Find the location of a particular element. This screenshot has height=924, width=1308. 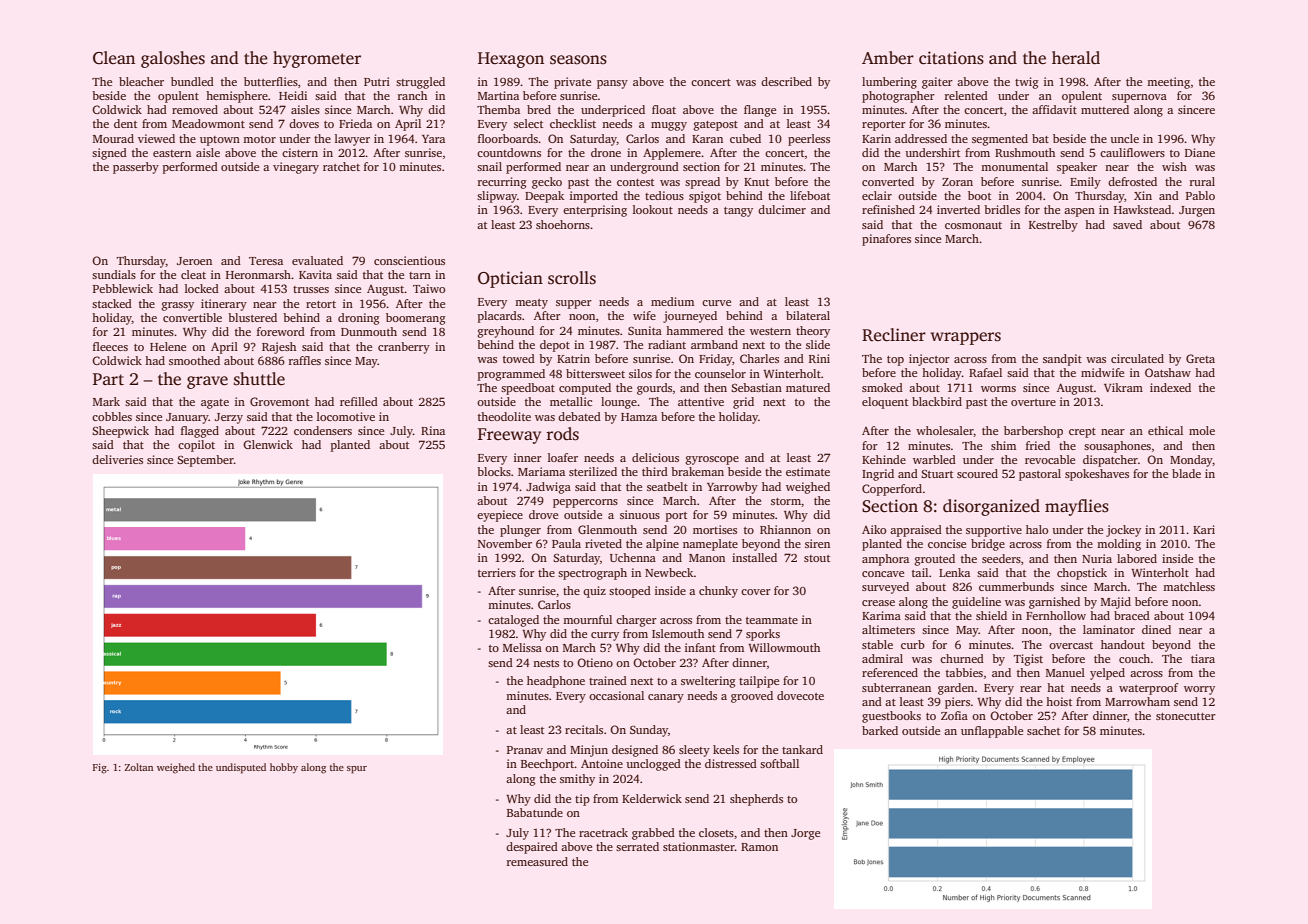

Kestrelby is located at coordinates (1053, 226).
